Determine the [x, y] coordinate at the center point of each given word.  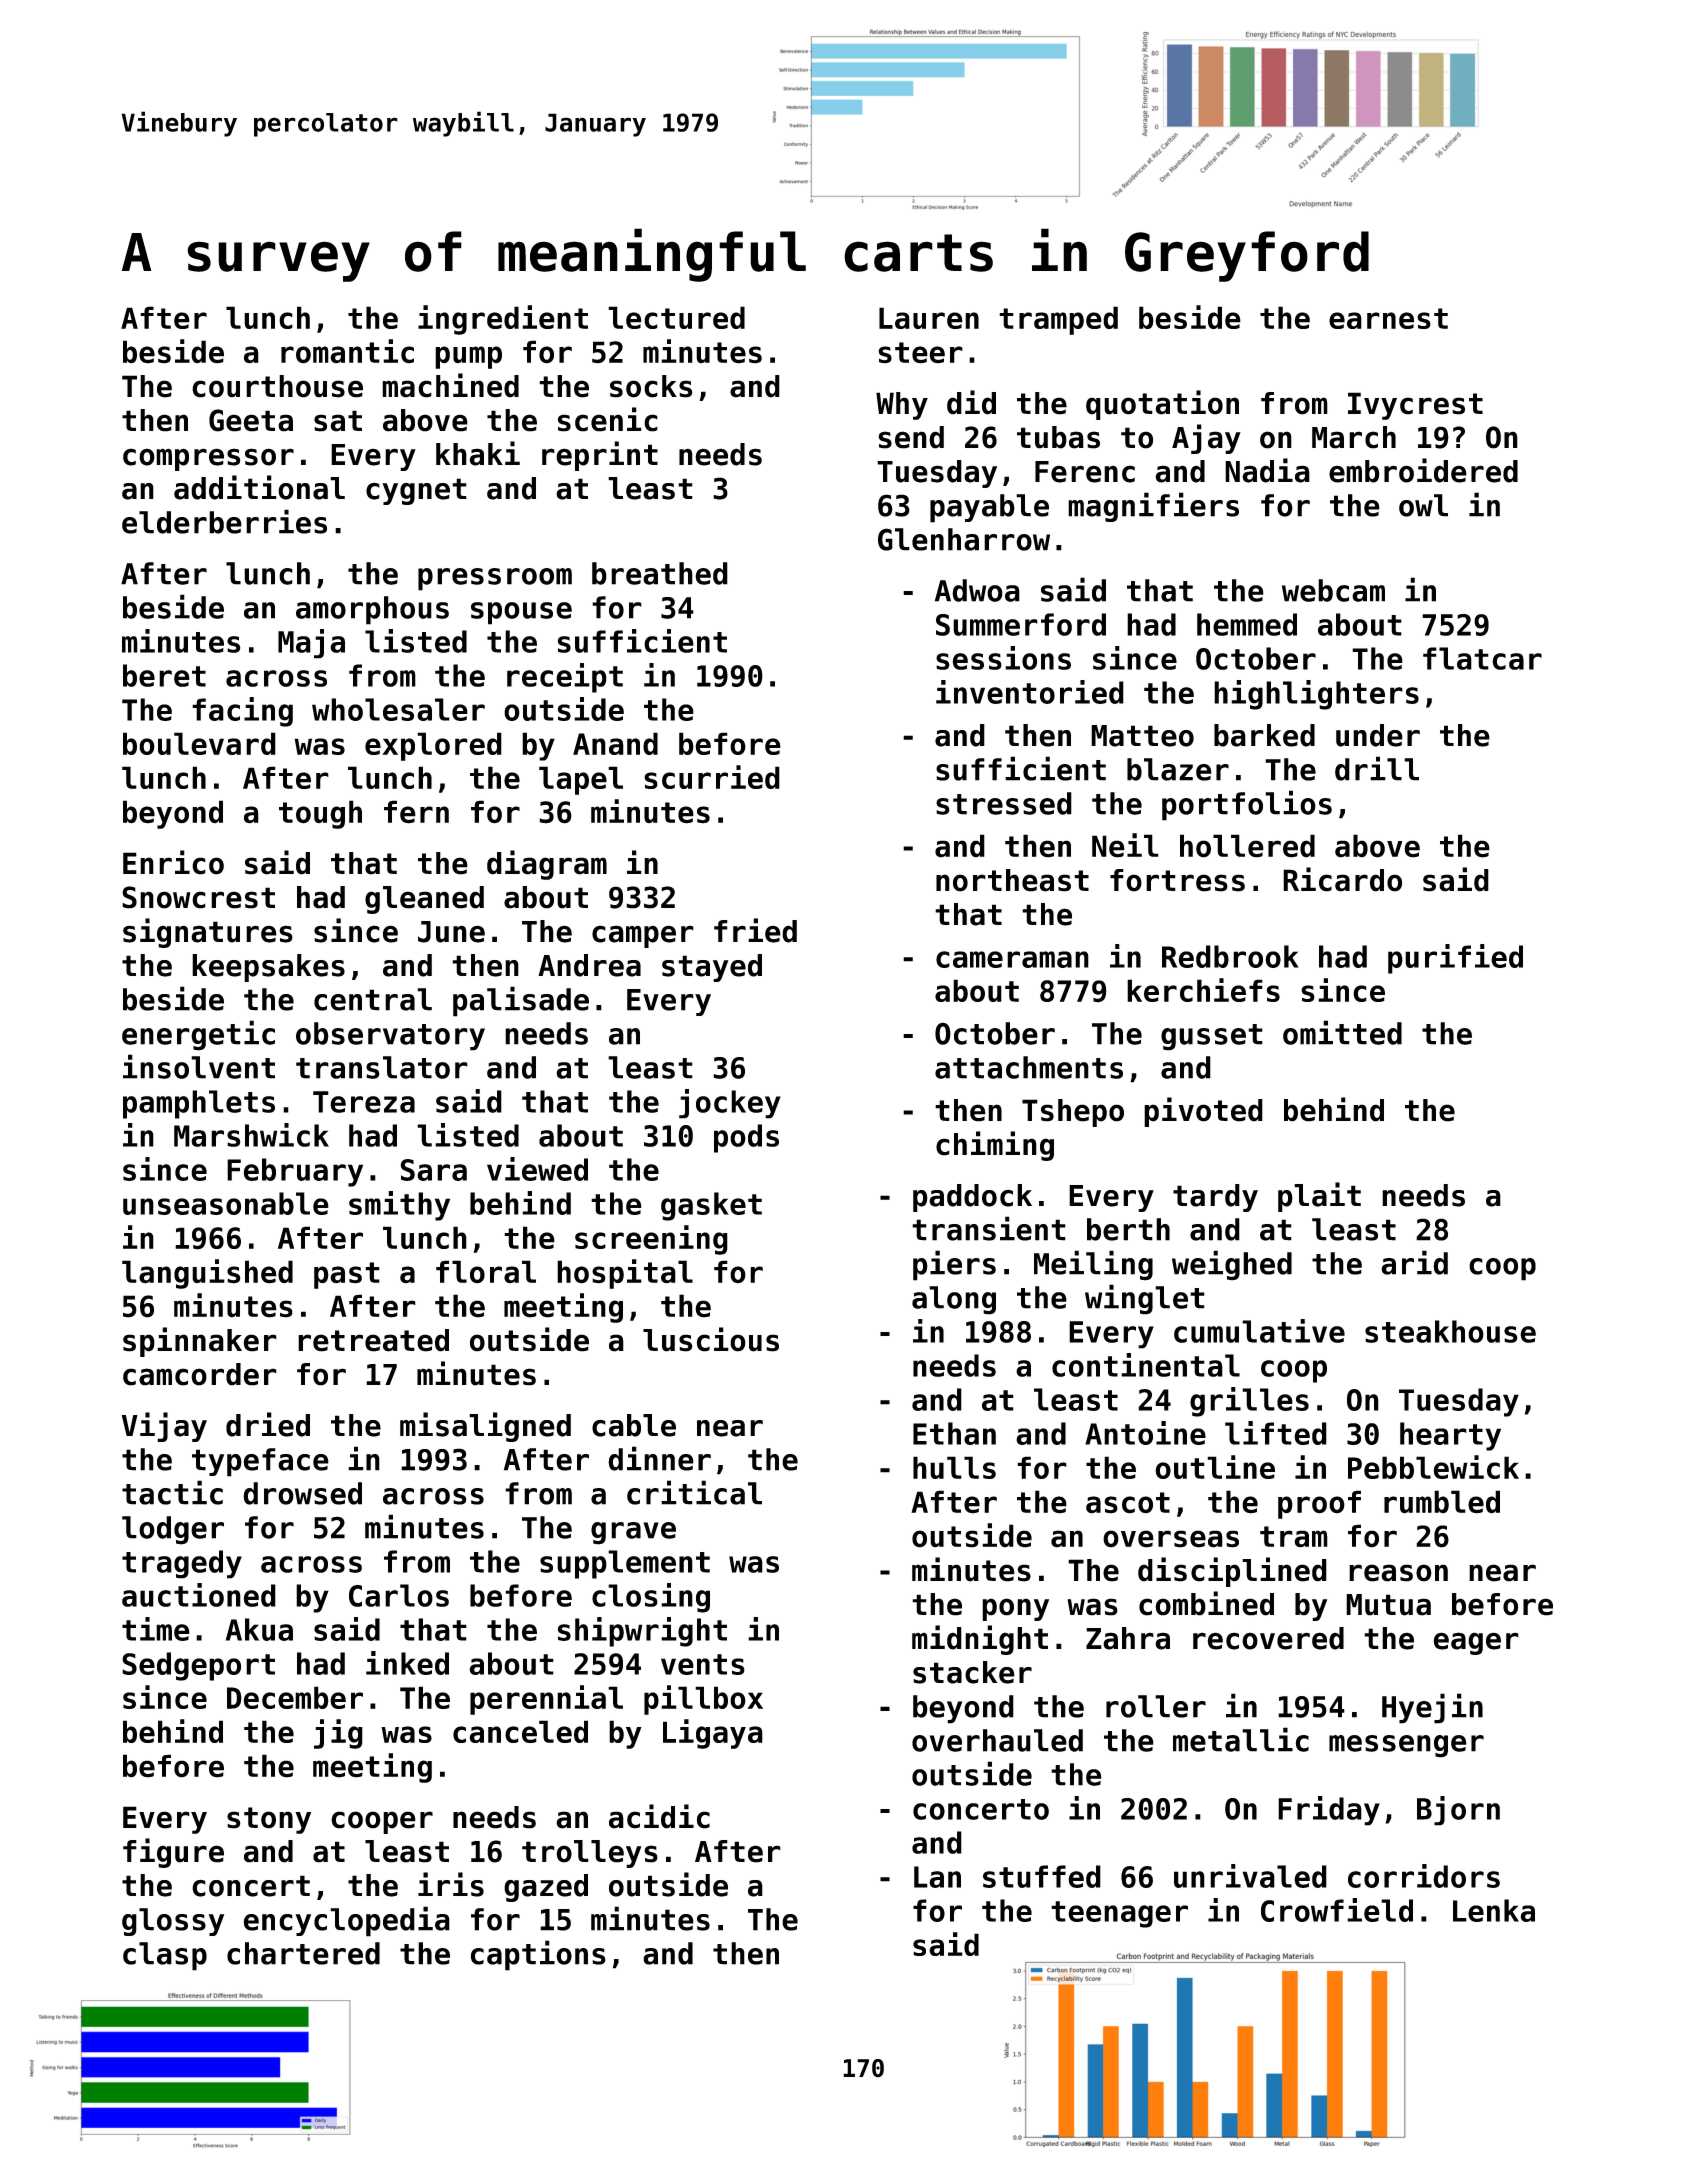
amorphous [372, 610]
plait [1319, 1197]
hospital [625, 1274]
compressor [208, 459]
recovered [1268, 1638]
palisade [521, 1001]
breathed [660, 573]
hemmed [1247, 624]
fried [755, 930]
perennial [546, 1700]
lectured [676, 317]
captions [538, 1955]
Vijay [164, 1427]
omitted [1342, 1032]
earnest [1388, 318]
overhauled [997, 1740]
